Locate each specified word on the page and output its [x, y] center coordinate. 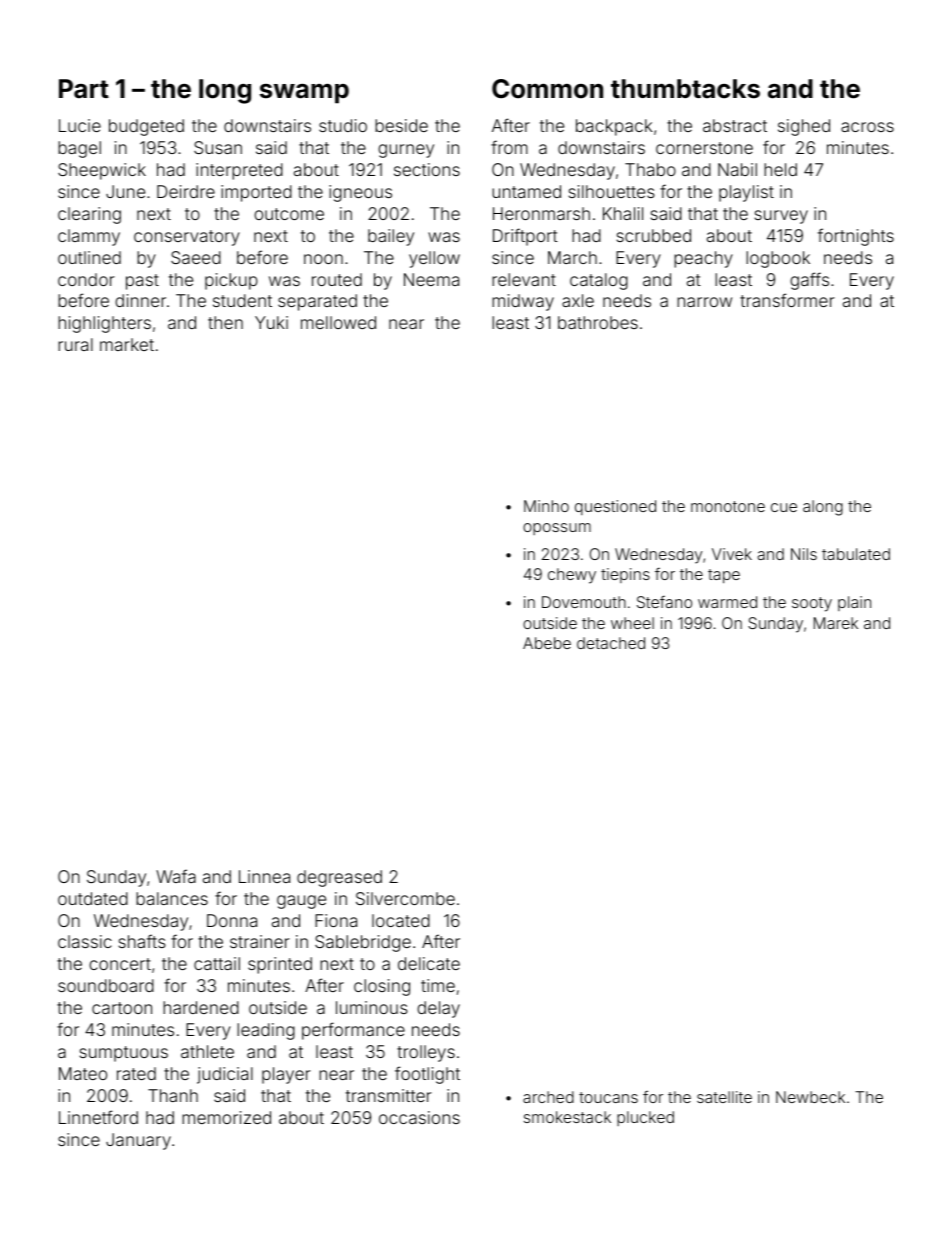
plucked [645, 1118]
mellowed [338, 322]
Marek [836, 623]
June [125, 191]
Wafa [176, 876]
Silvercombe [405, 898]
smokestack [567, 1117]
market [127, 344]
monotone [728, 506]
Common [547, 89]
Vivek [732, 554]
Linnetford [98, 1117]
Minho [546, 506]
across [867, 127]
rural [75, 344]
